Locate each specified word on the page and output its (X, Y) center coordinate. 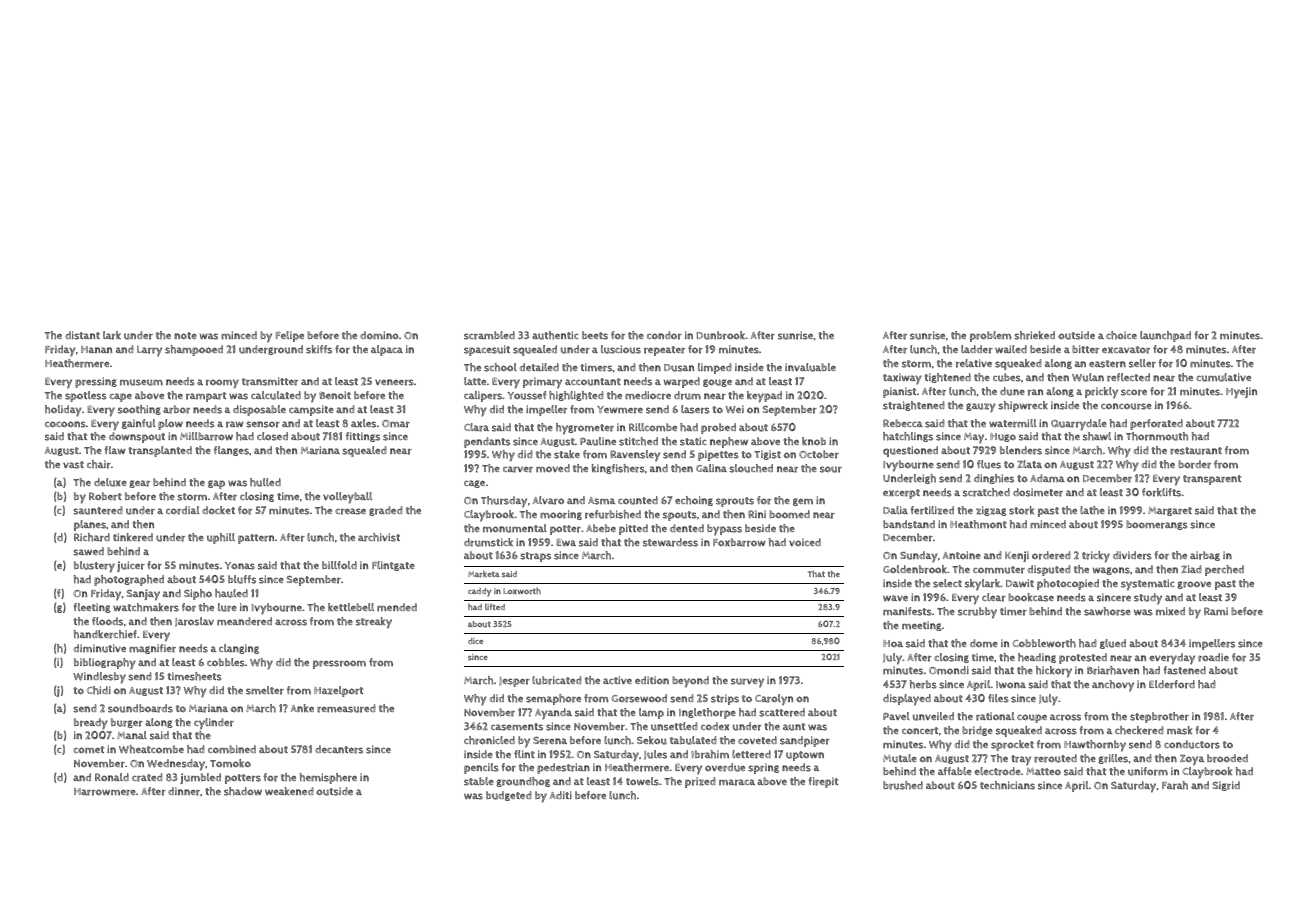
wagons (1111, 571)
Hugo (1003, 437)
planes (90, 525)
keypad (764, 397)
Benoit (335, 395)
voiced (805, 542)
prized (700, 782)
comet (88, 750)
